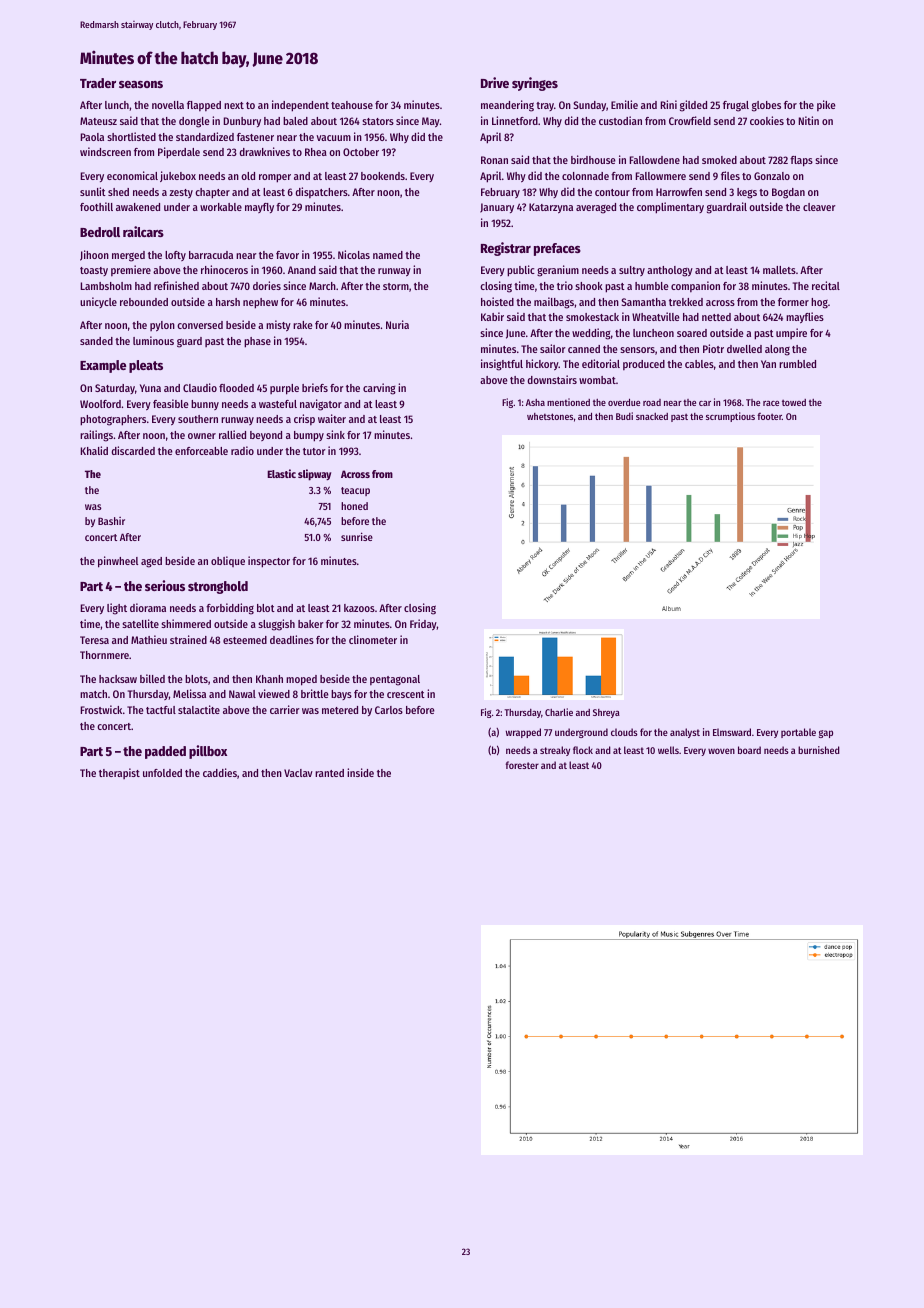 The image size is (924, 1308). I want to click on next, so click(234, 105).
